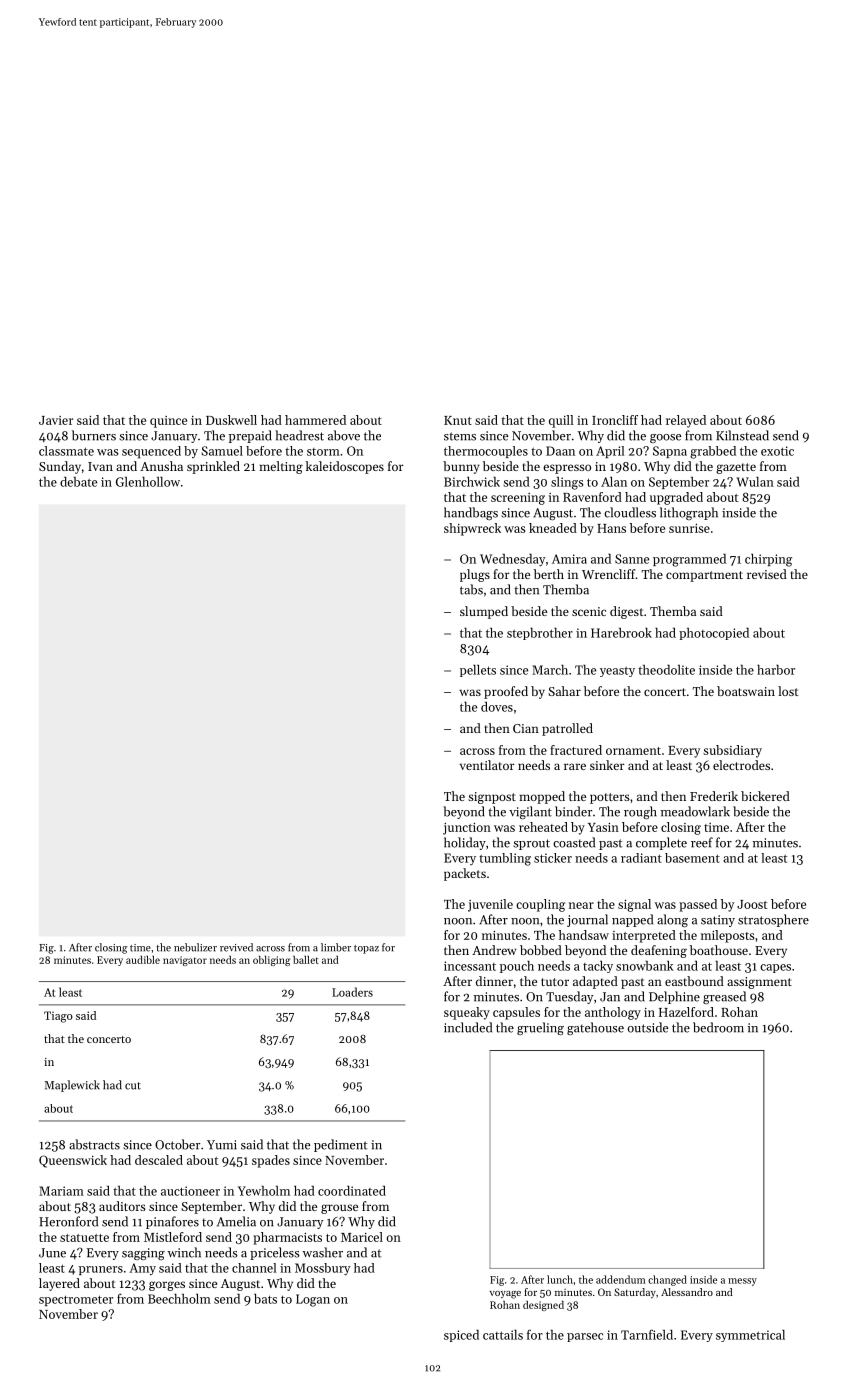  I want to click on debate, so click(78, 482).
